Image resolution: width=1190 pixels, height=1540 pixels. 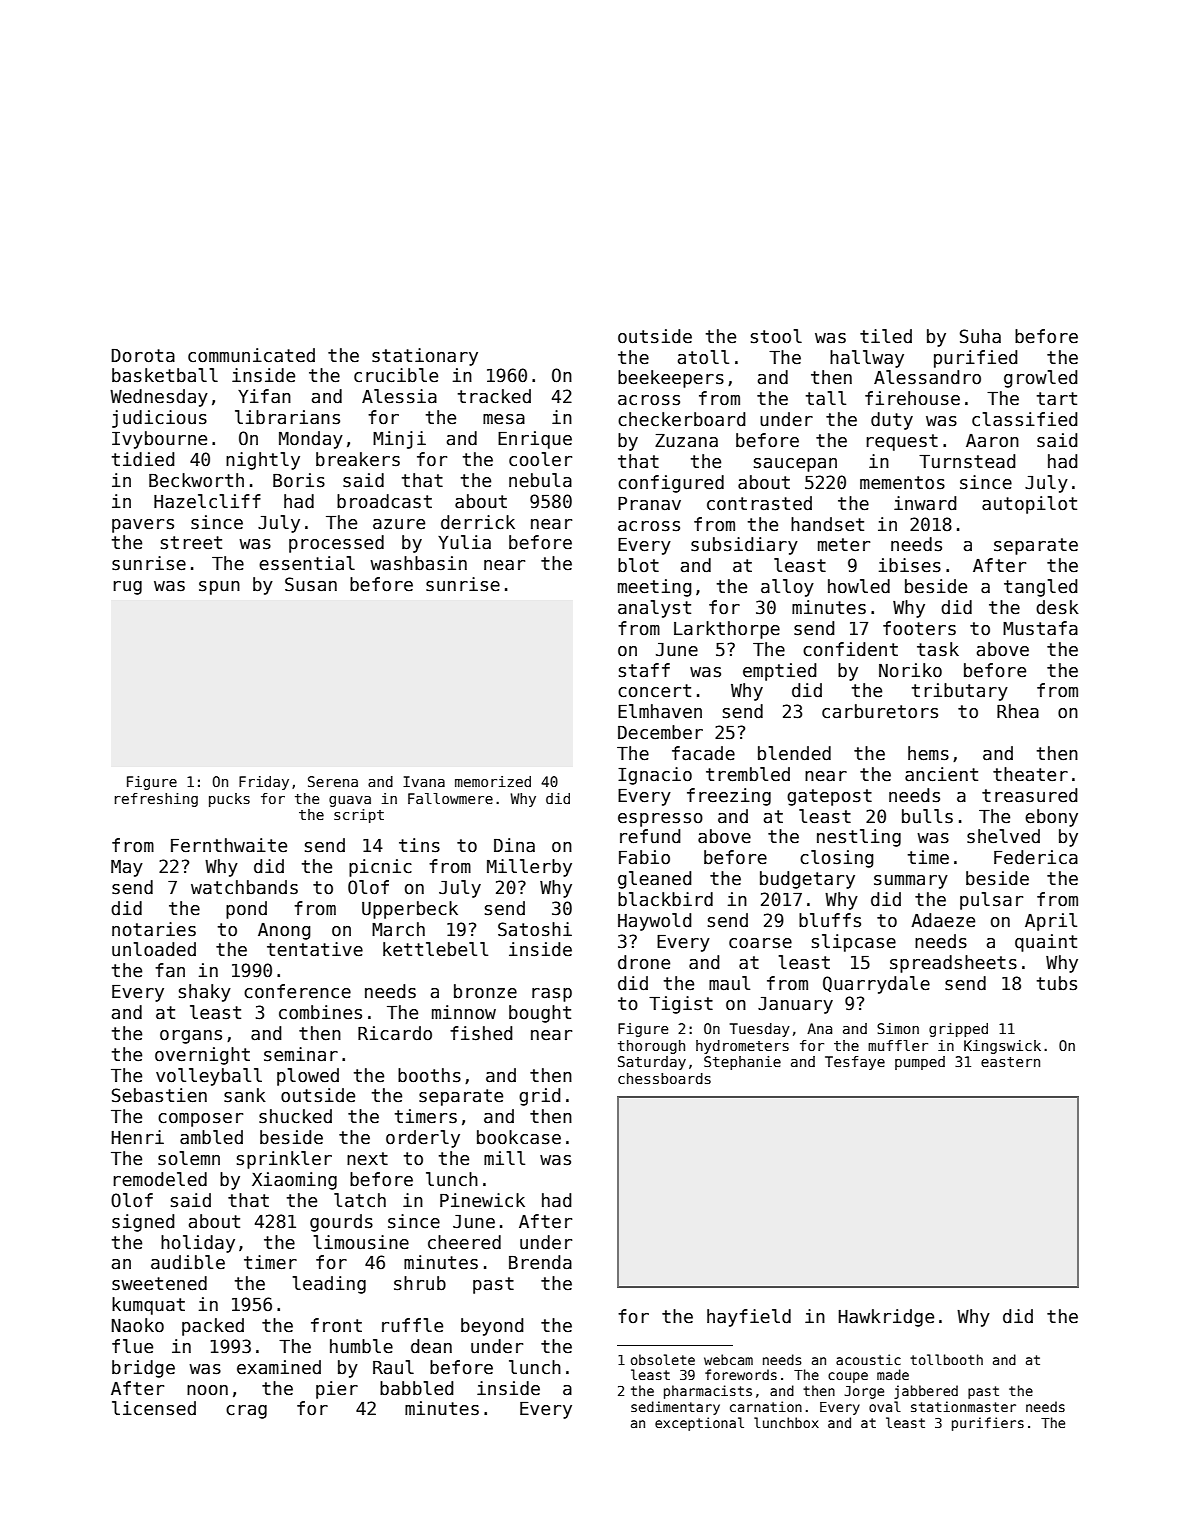 What do you see at coordinates (886, 1318) in the screenshot?
I see `Hawkridge` at bounding box center [886, 1318].
